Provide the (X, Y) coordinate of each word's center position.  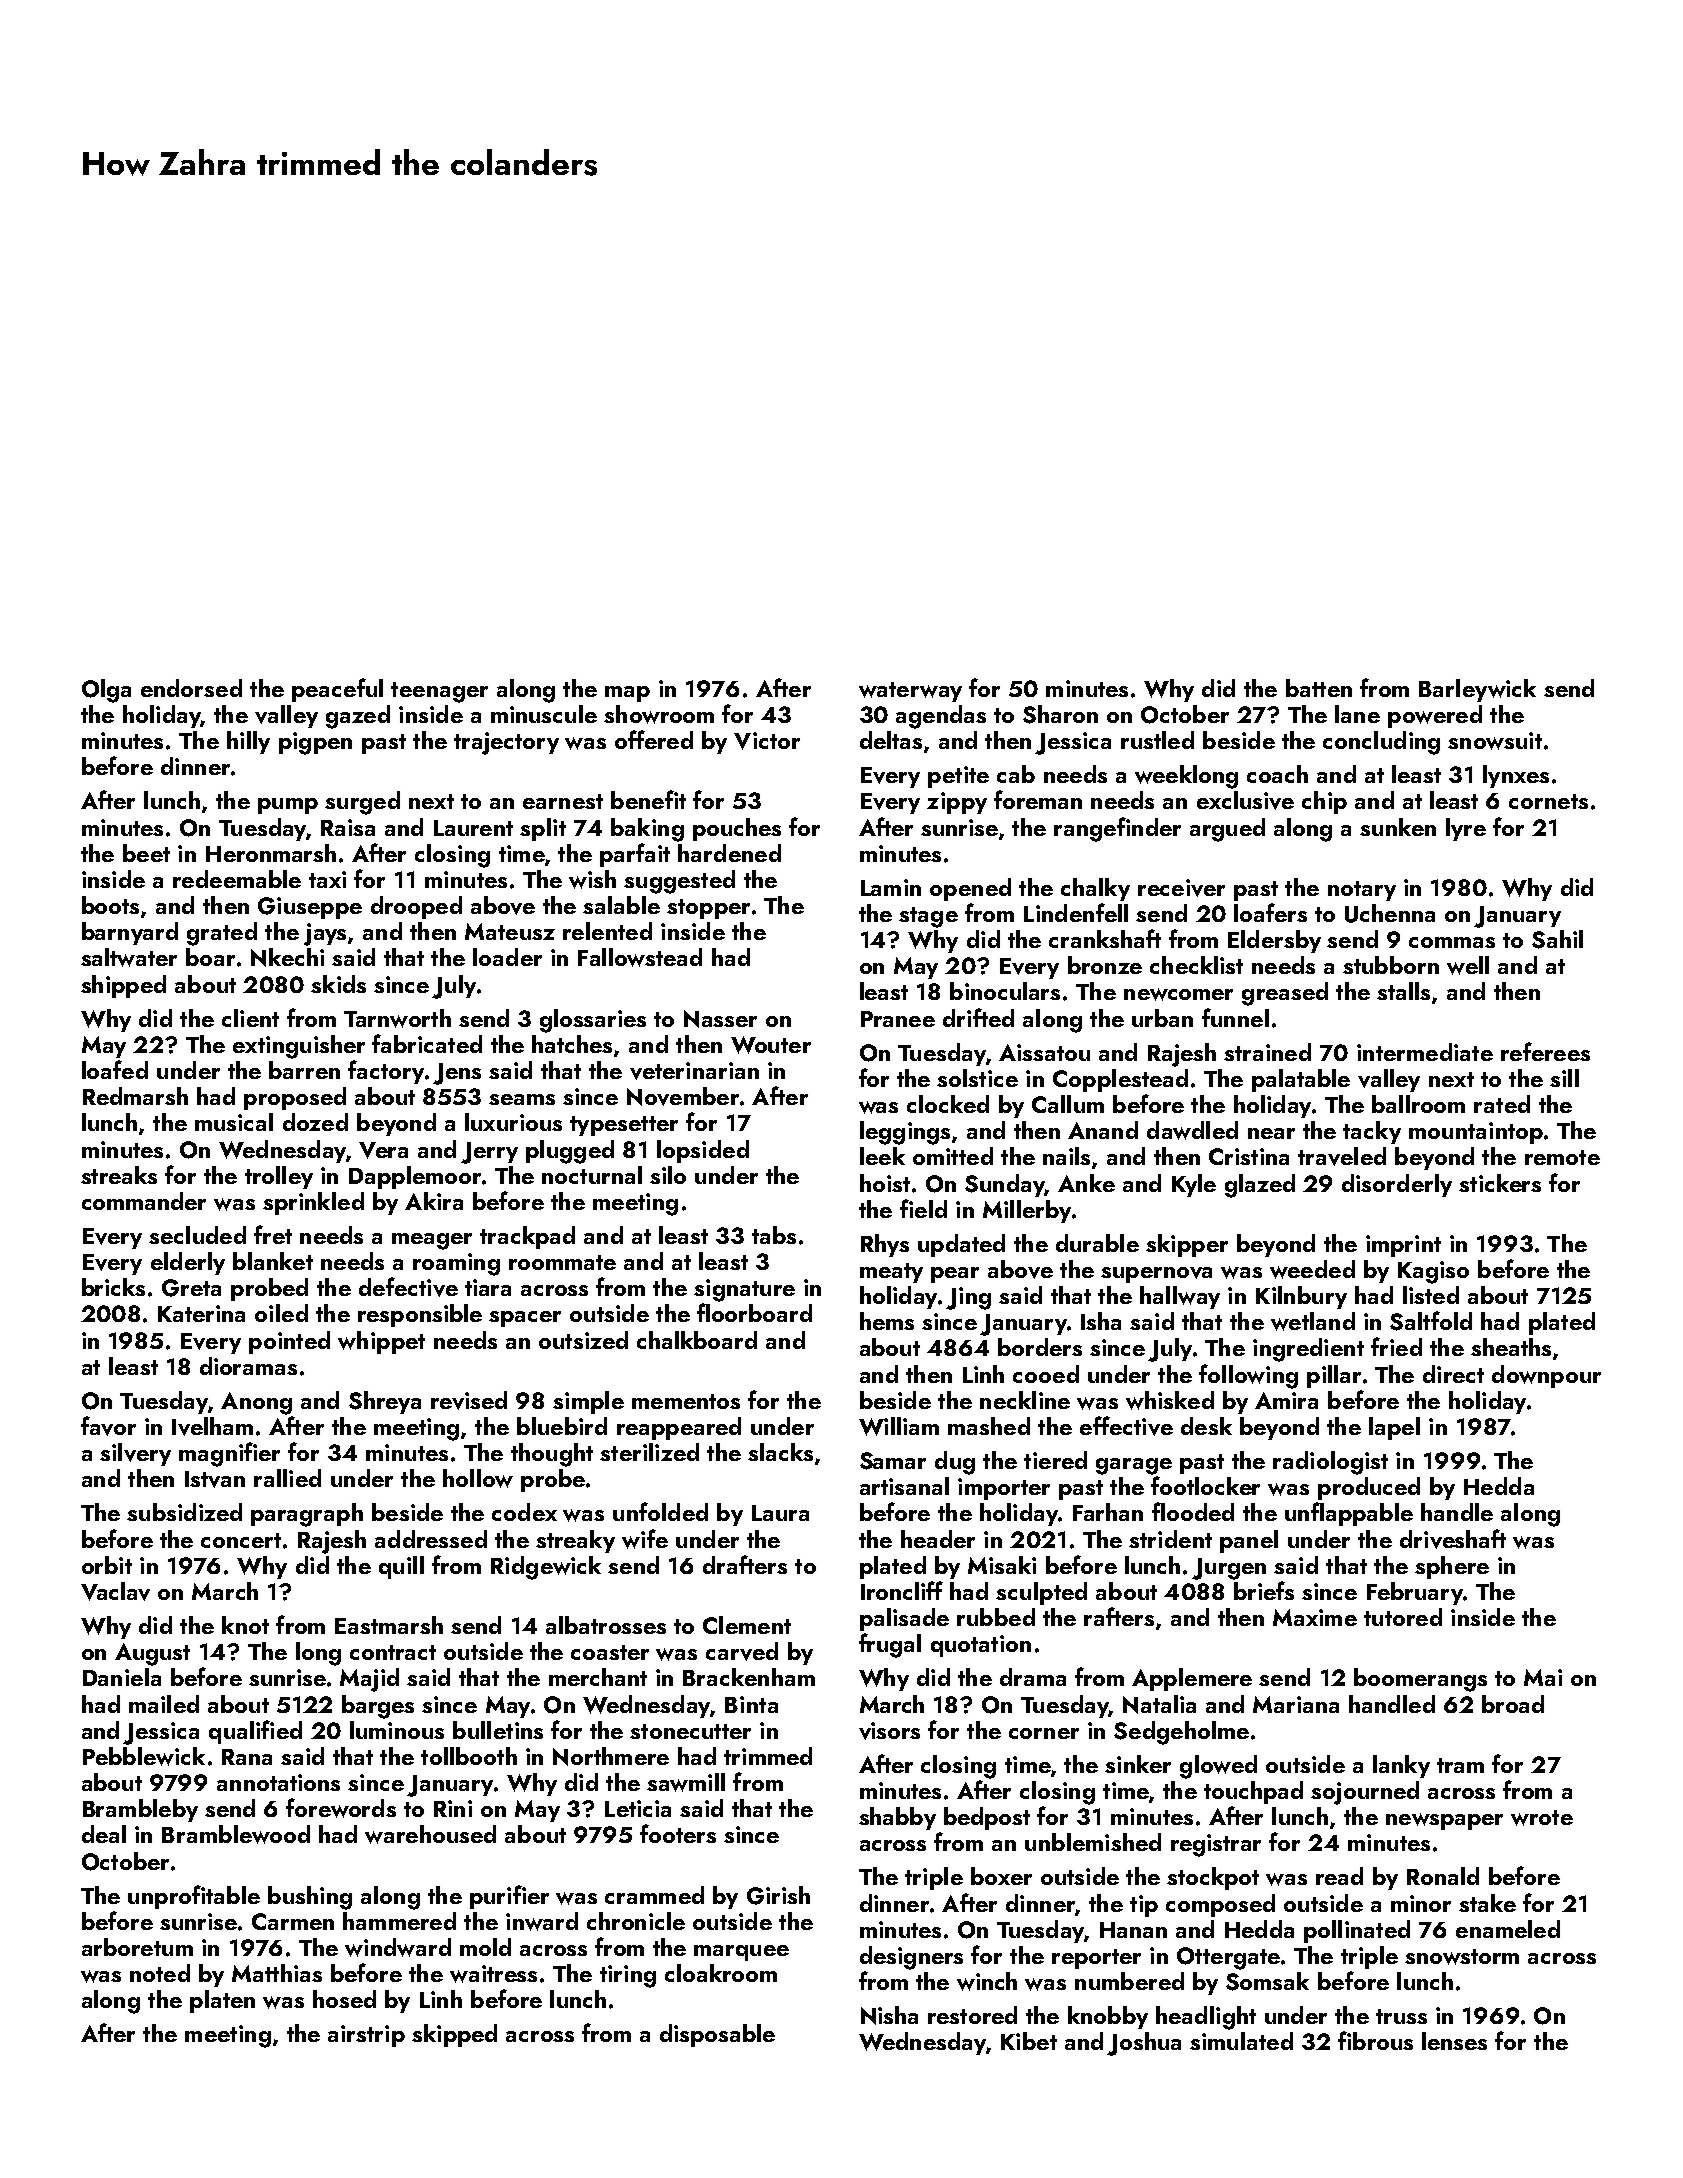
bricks (113, 1287)
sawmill (686, 1782)
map (627, 694)
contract (393, 1652)
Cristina (1249, 1156)
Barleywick (1477, 690)
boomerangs (1420, 1680)
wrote (1542, 1818)
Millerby (1027, 1211)
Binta (751, 1704)
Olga (106, 691)
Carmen (293, 1921)
